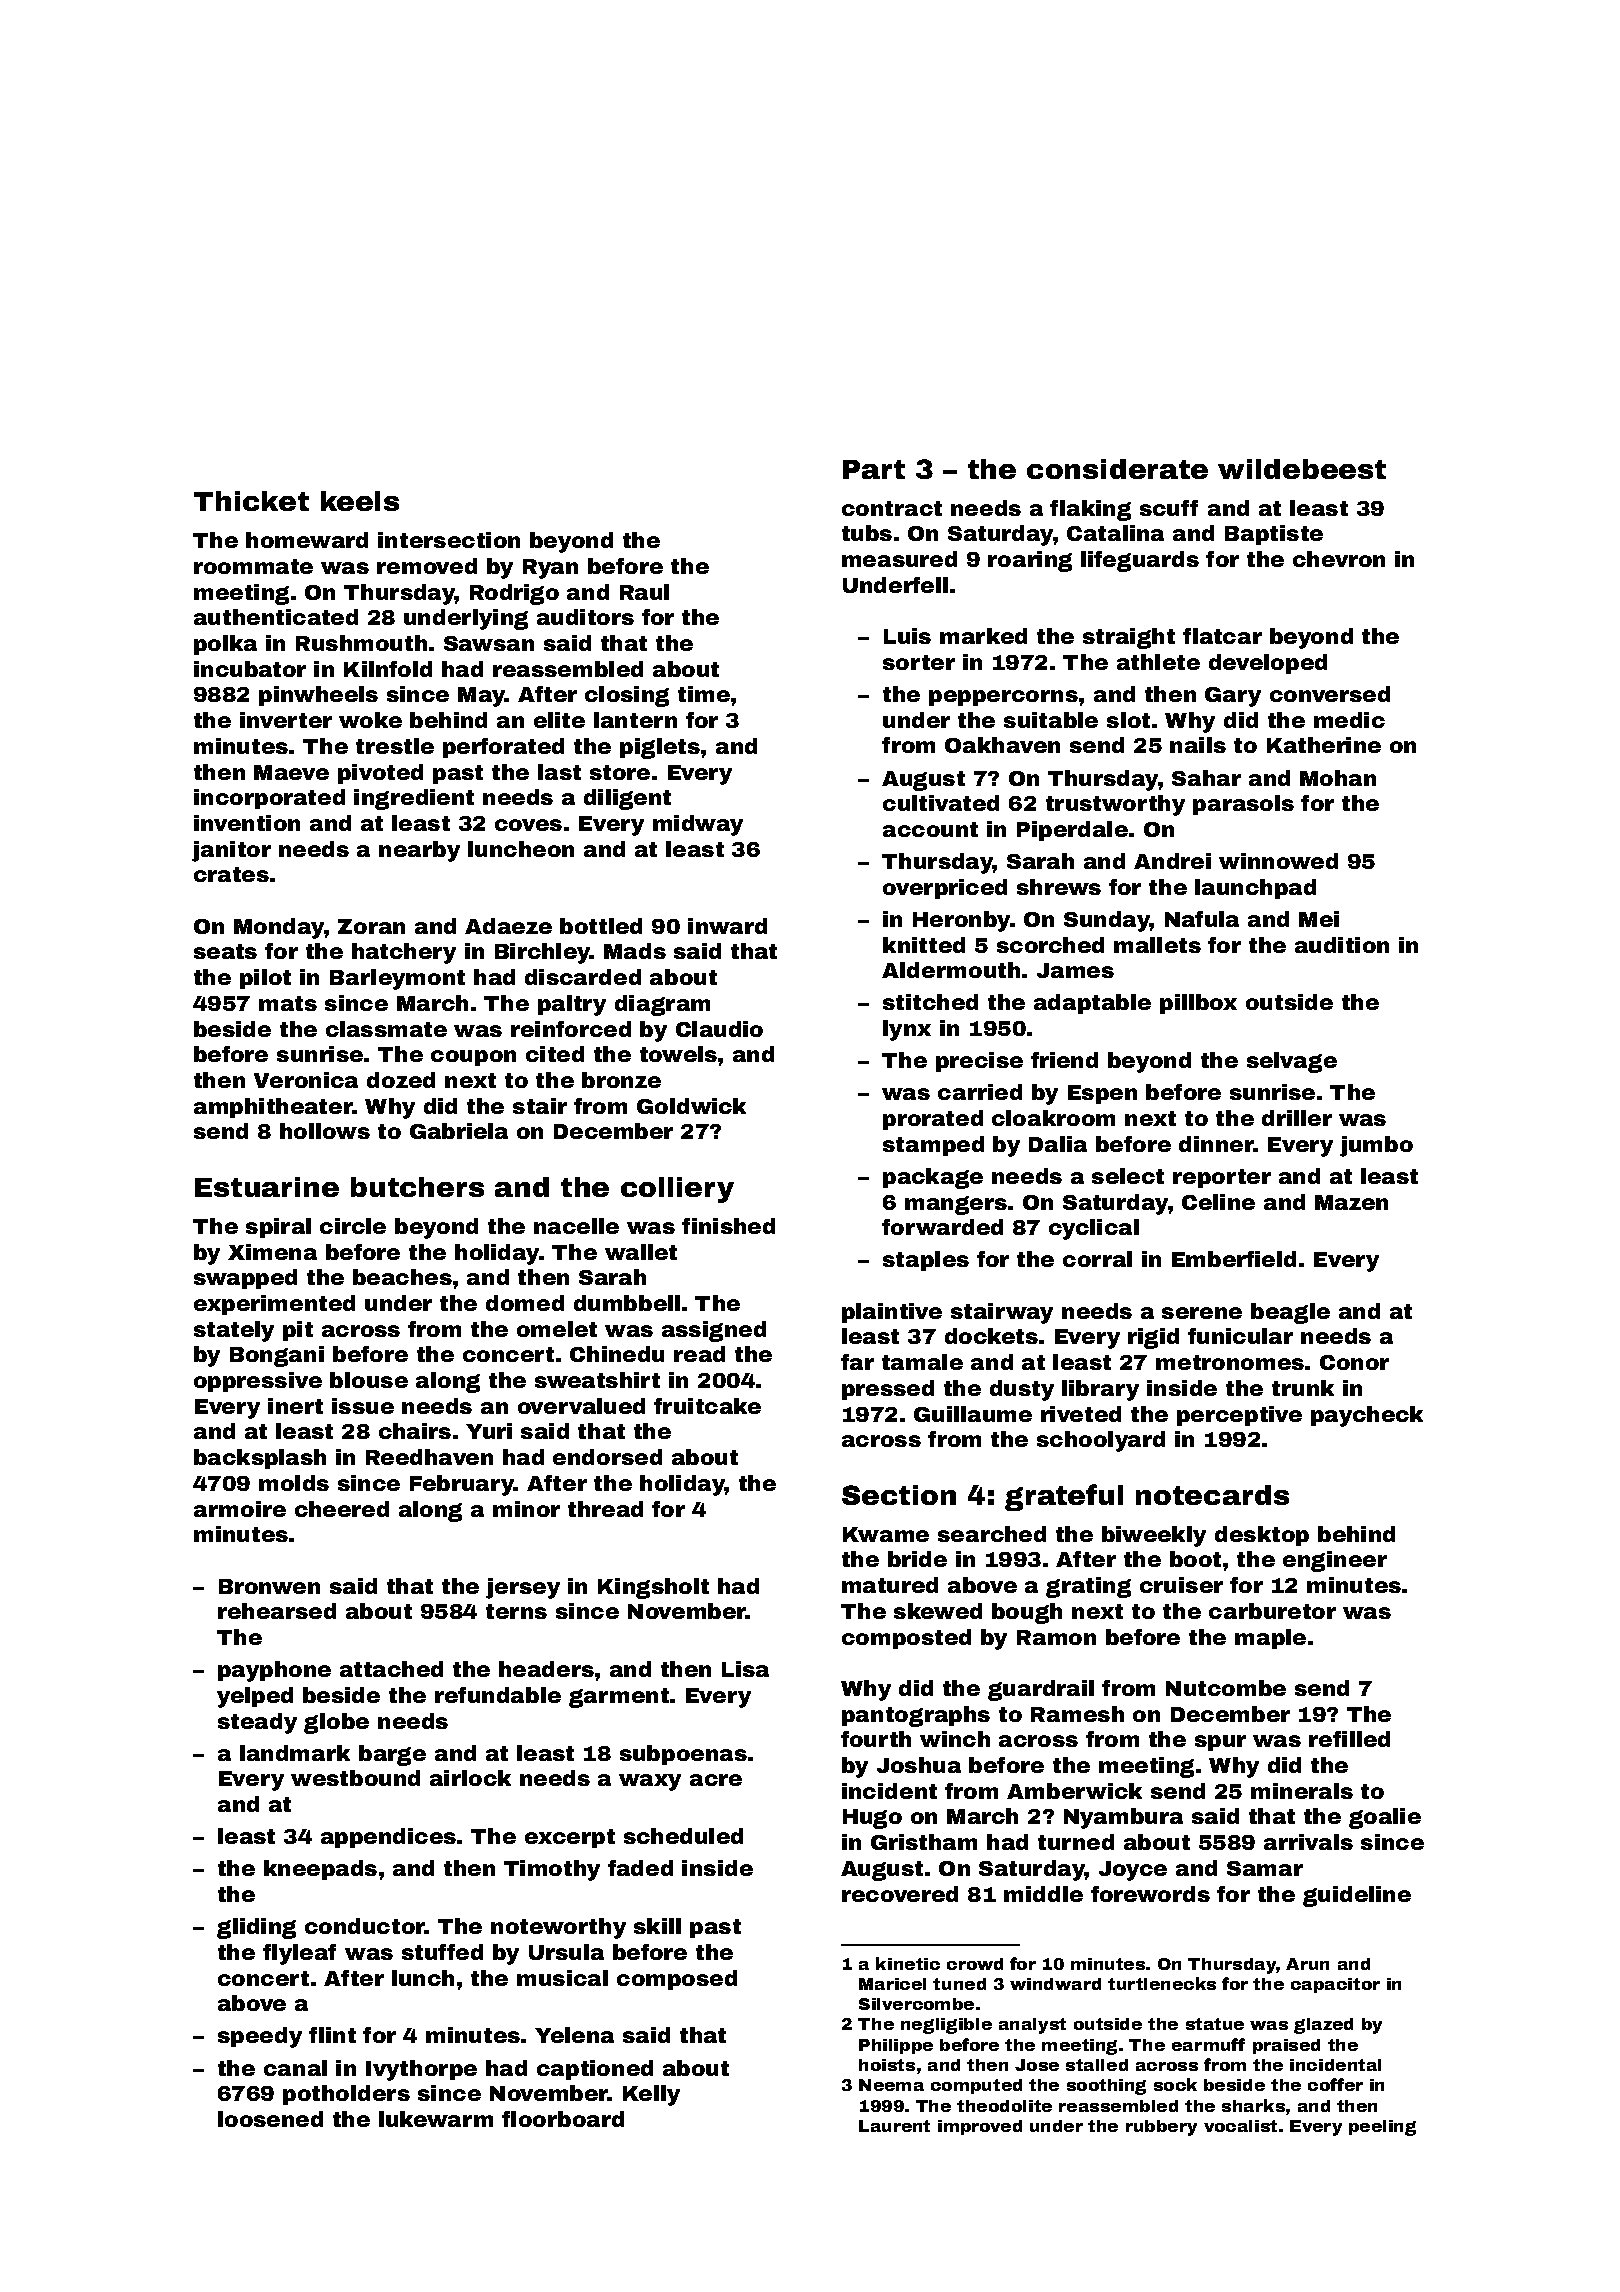 Image resolution: width=1620 pixels, height=2292 pixels. Describe the element at coordinates (1216, 1144) in the page. I see `dinner` at that location.
